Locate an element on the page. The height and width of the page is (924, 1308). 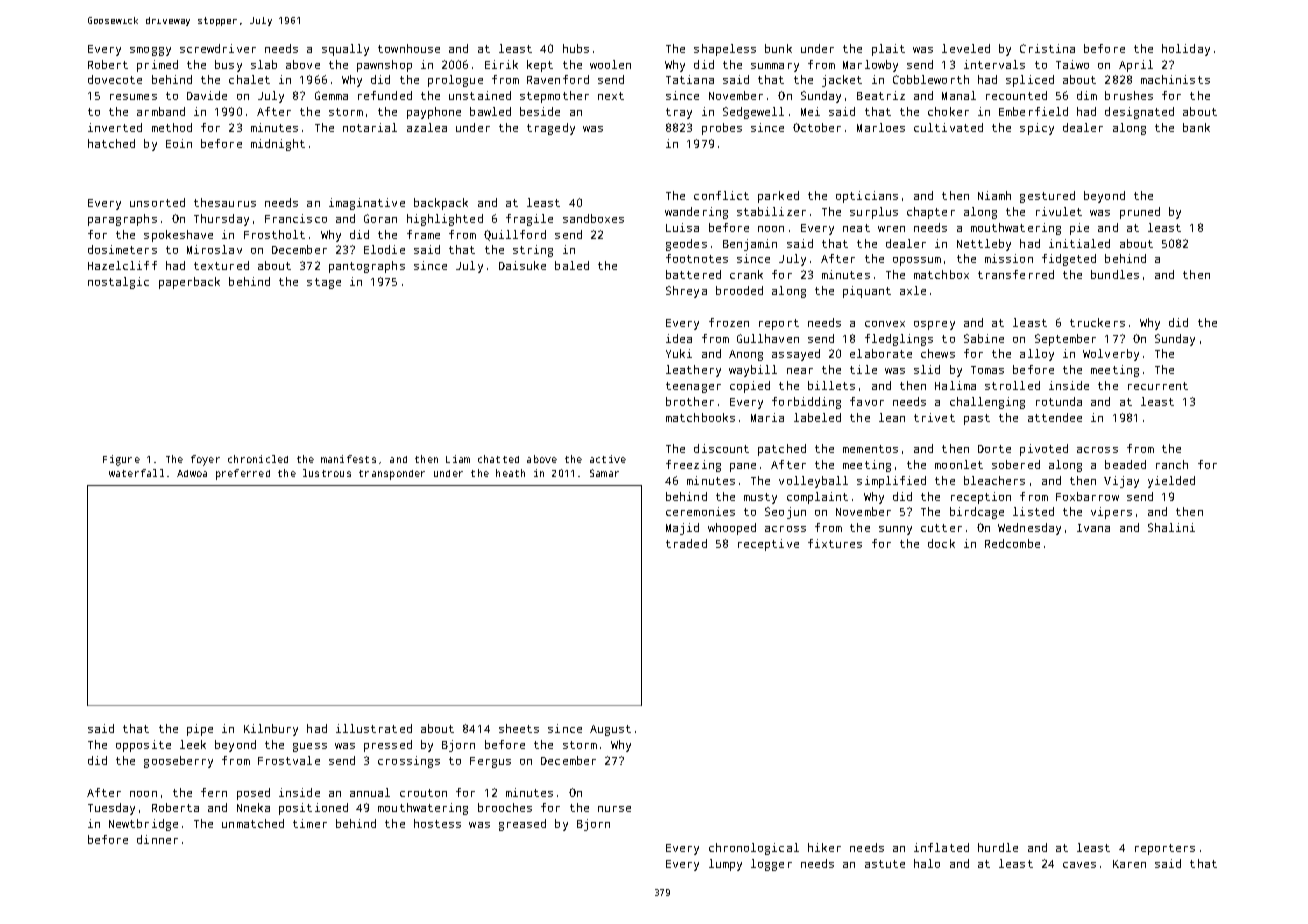
moonlet is located at coordinates (959, 464).
